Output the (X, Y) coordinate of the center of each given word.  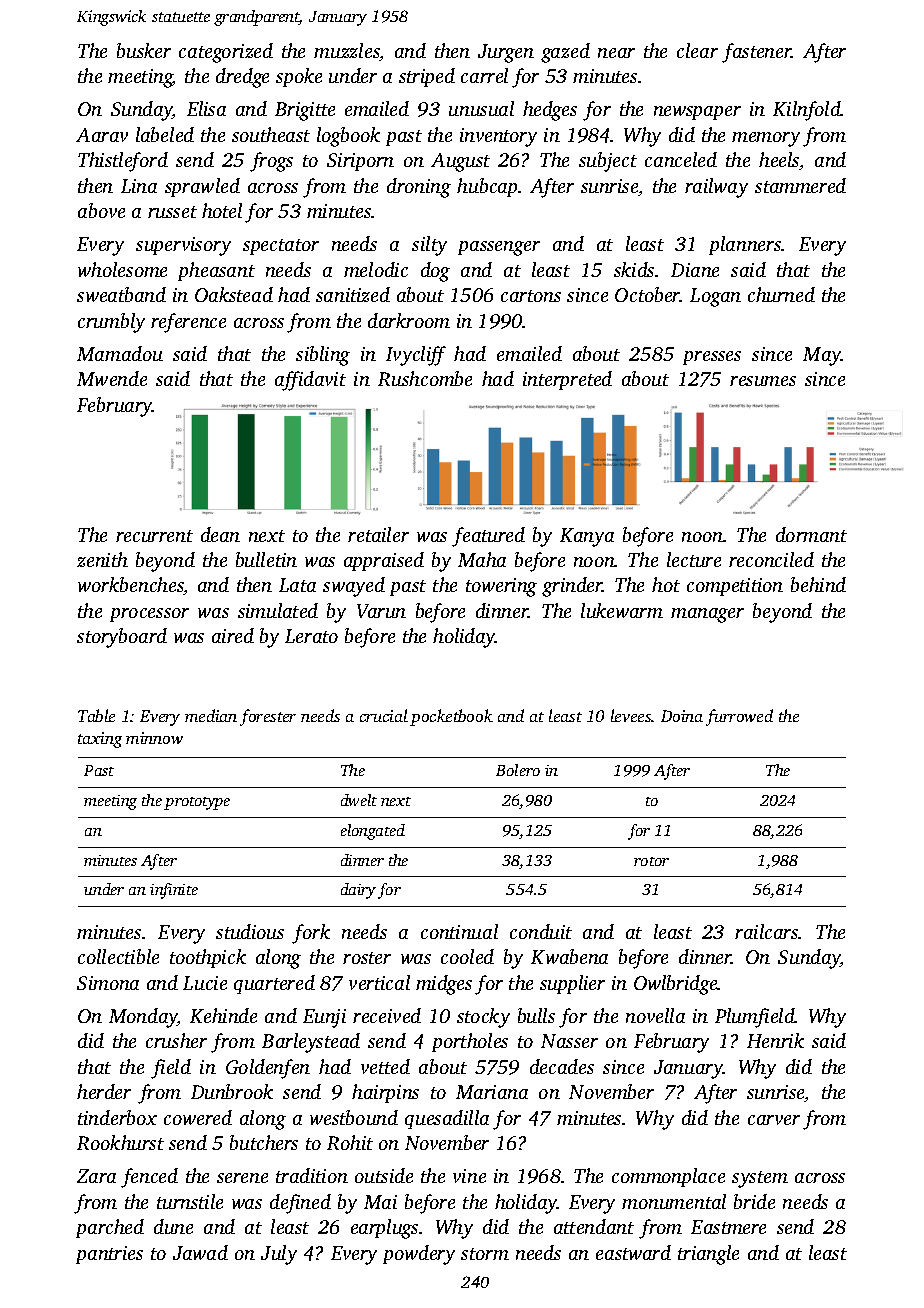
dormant (811, 534)
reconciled (771, 559)
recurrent (154, 536)
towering (501, 587)
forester (268, 717)
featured (488, 537)
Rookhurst (120, 1142)
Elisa (206, 108)
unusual (481, 108)
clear (697, 50)
